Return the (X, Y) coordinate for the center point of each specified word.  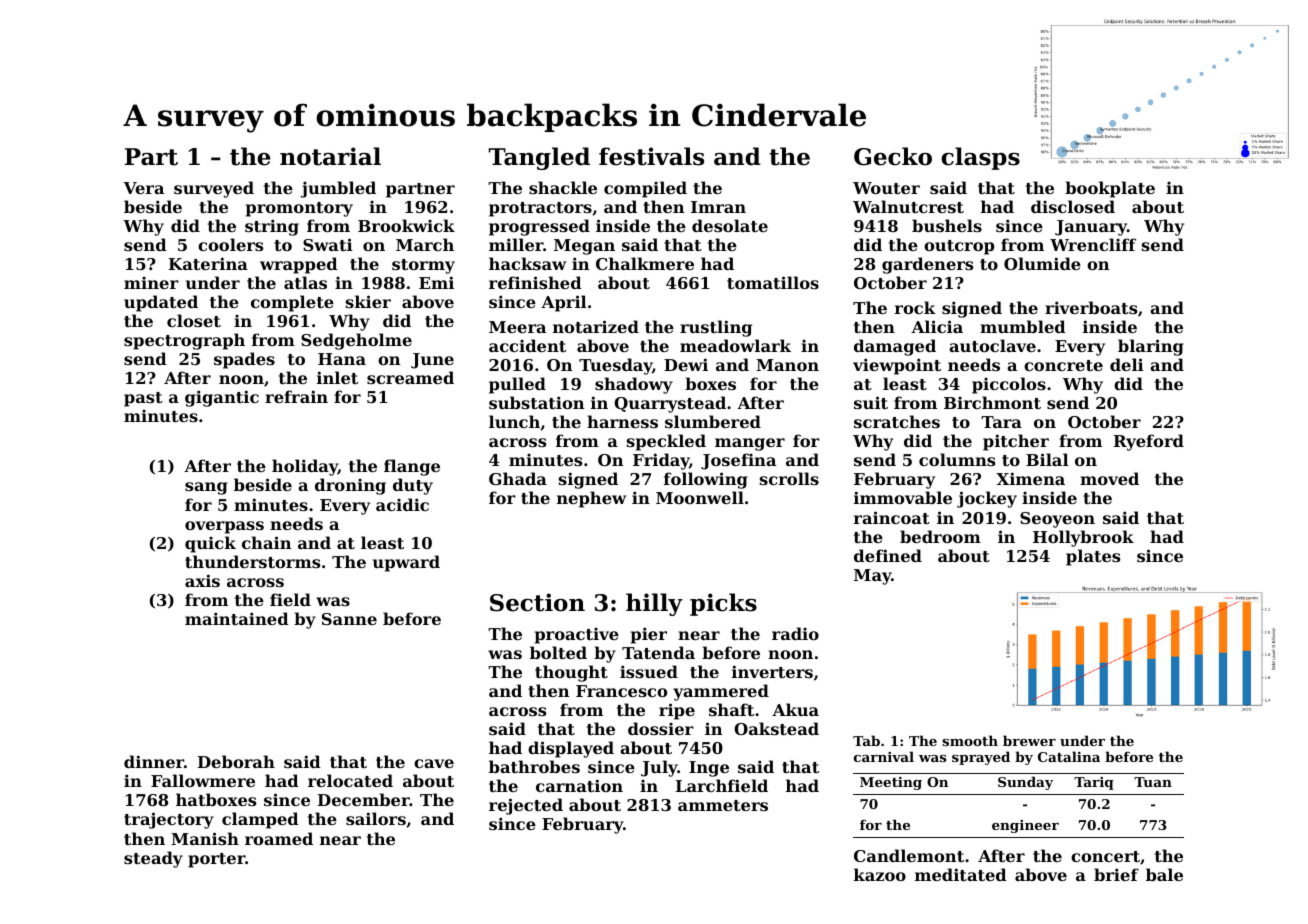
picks (723, 604)
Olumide (1042, 263)
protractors (540, 209)
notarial (330, 156)
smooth (970, 740)
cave (434, 763)
